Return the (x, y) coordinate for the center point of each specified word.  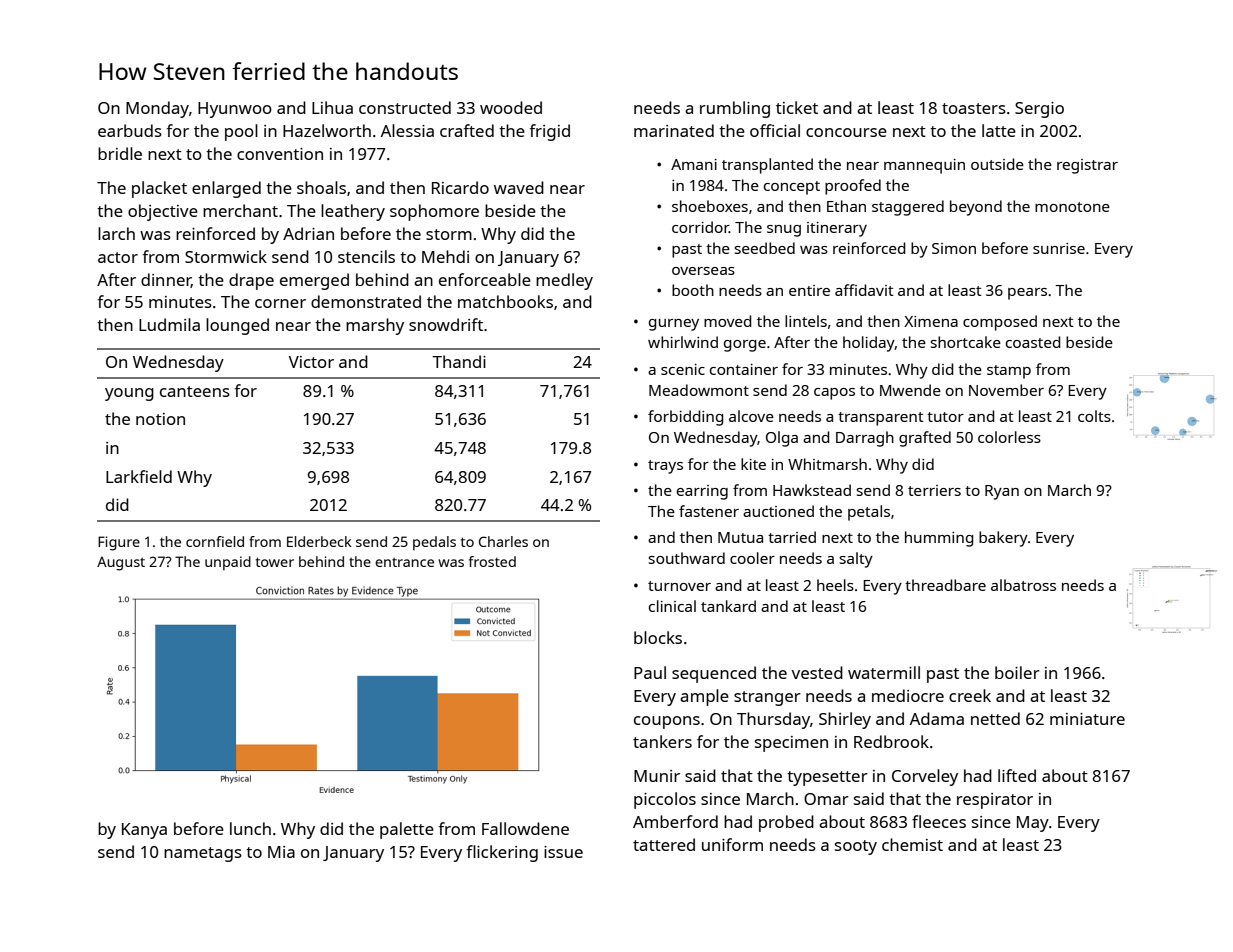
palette (407, 830)
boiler (1017, 672)
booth (693, 290)
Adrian (308, 233)
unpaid (228, 563)
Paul (650, 672)
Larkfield (139, 476)
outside (997, 164)
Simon (954, 248)
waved (519, 187)
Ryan (1002, 492)
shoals (321, 187)
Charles (503, 541)
